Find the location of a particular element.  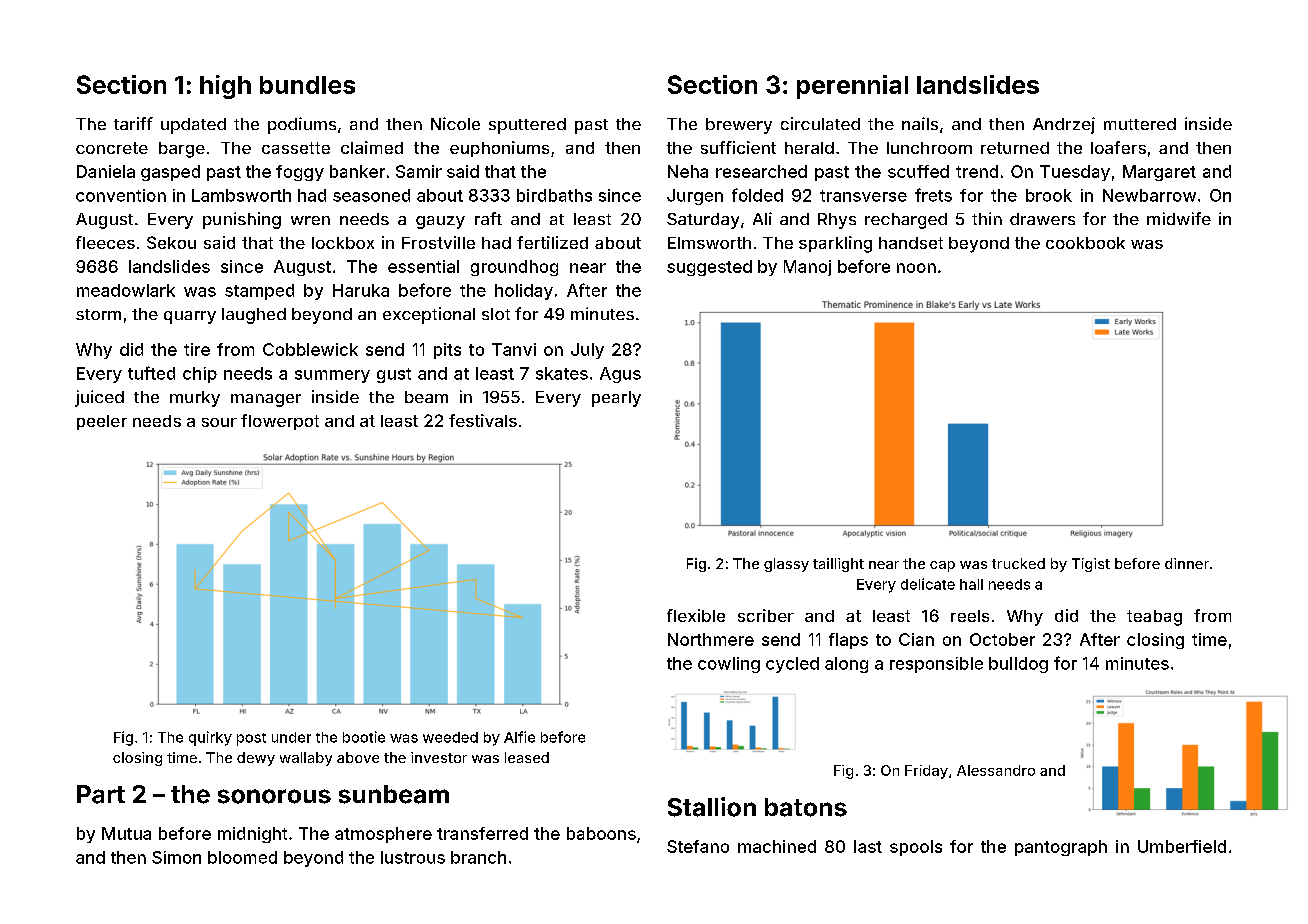

dinner is located at coordinates (1187, 563).
